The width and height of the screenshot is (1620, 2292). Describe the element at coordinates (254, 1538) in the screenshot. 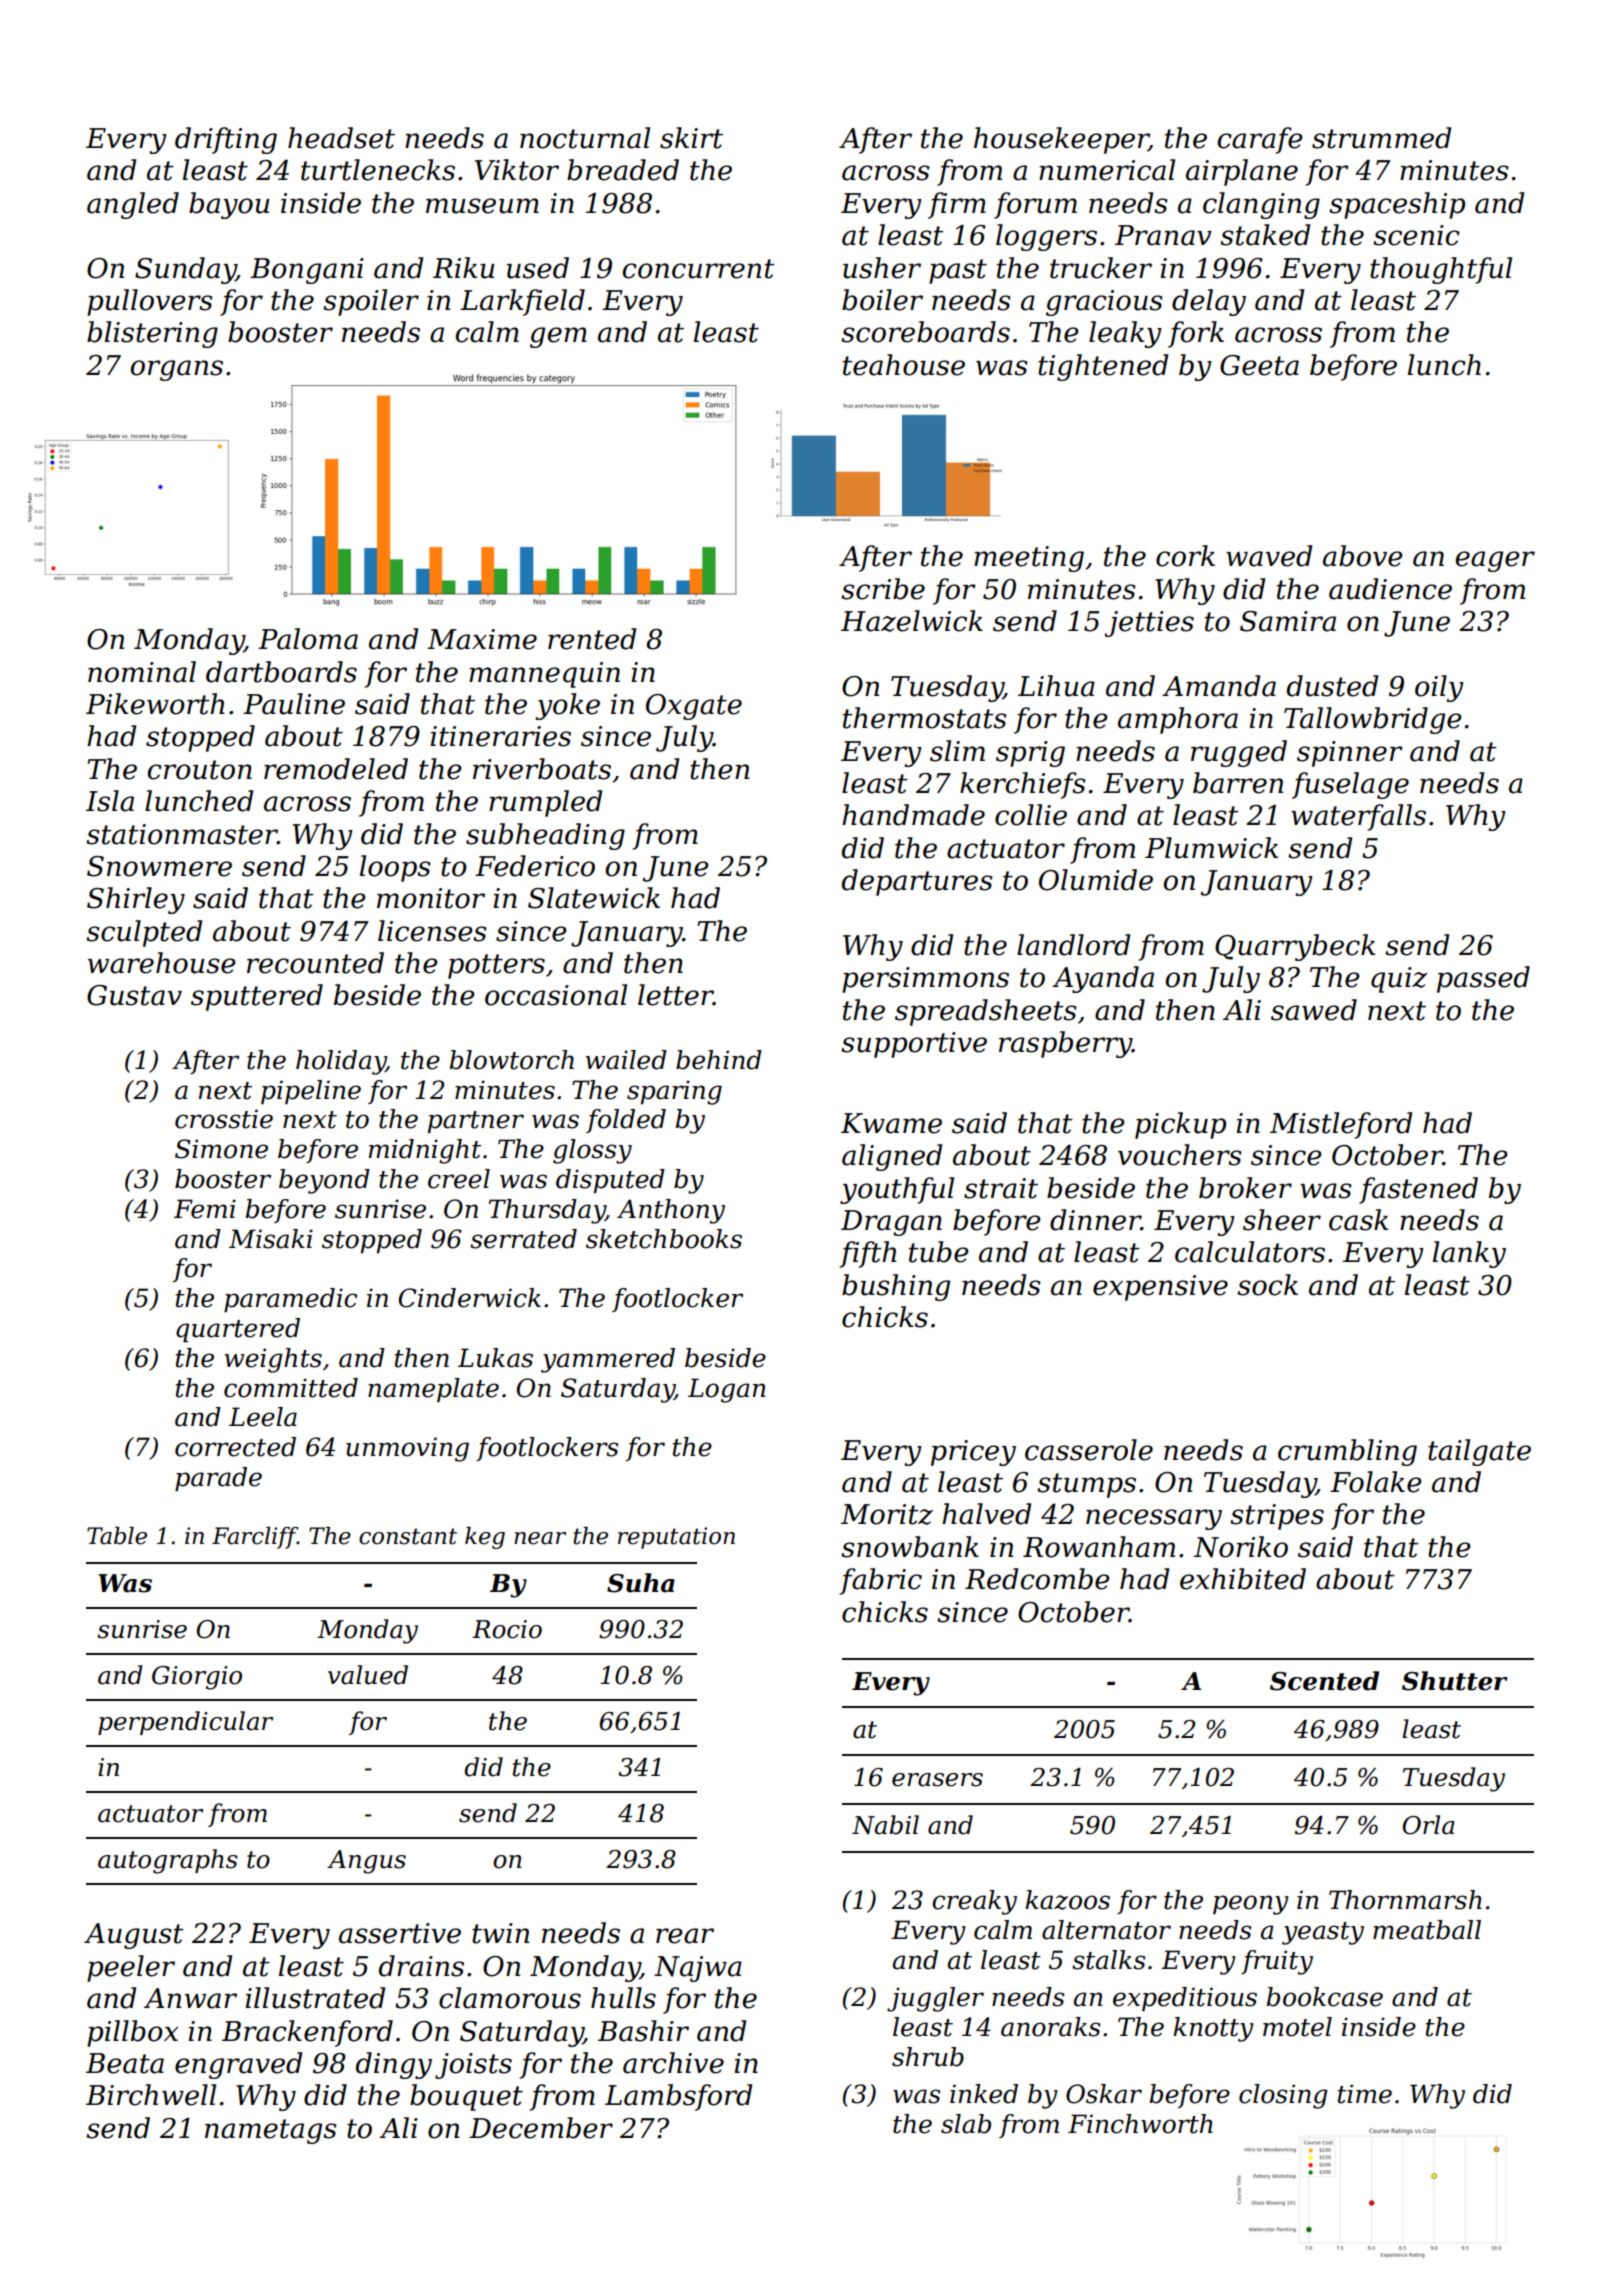

I see `Farcliff` at that location.
